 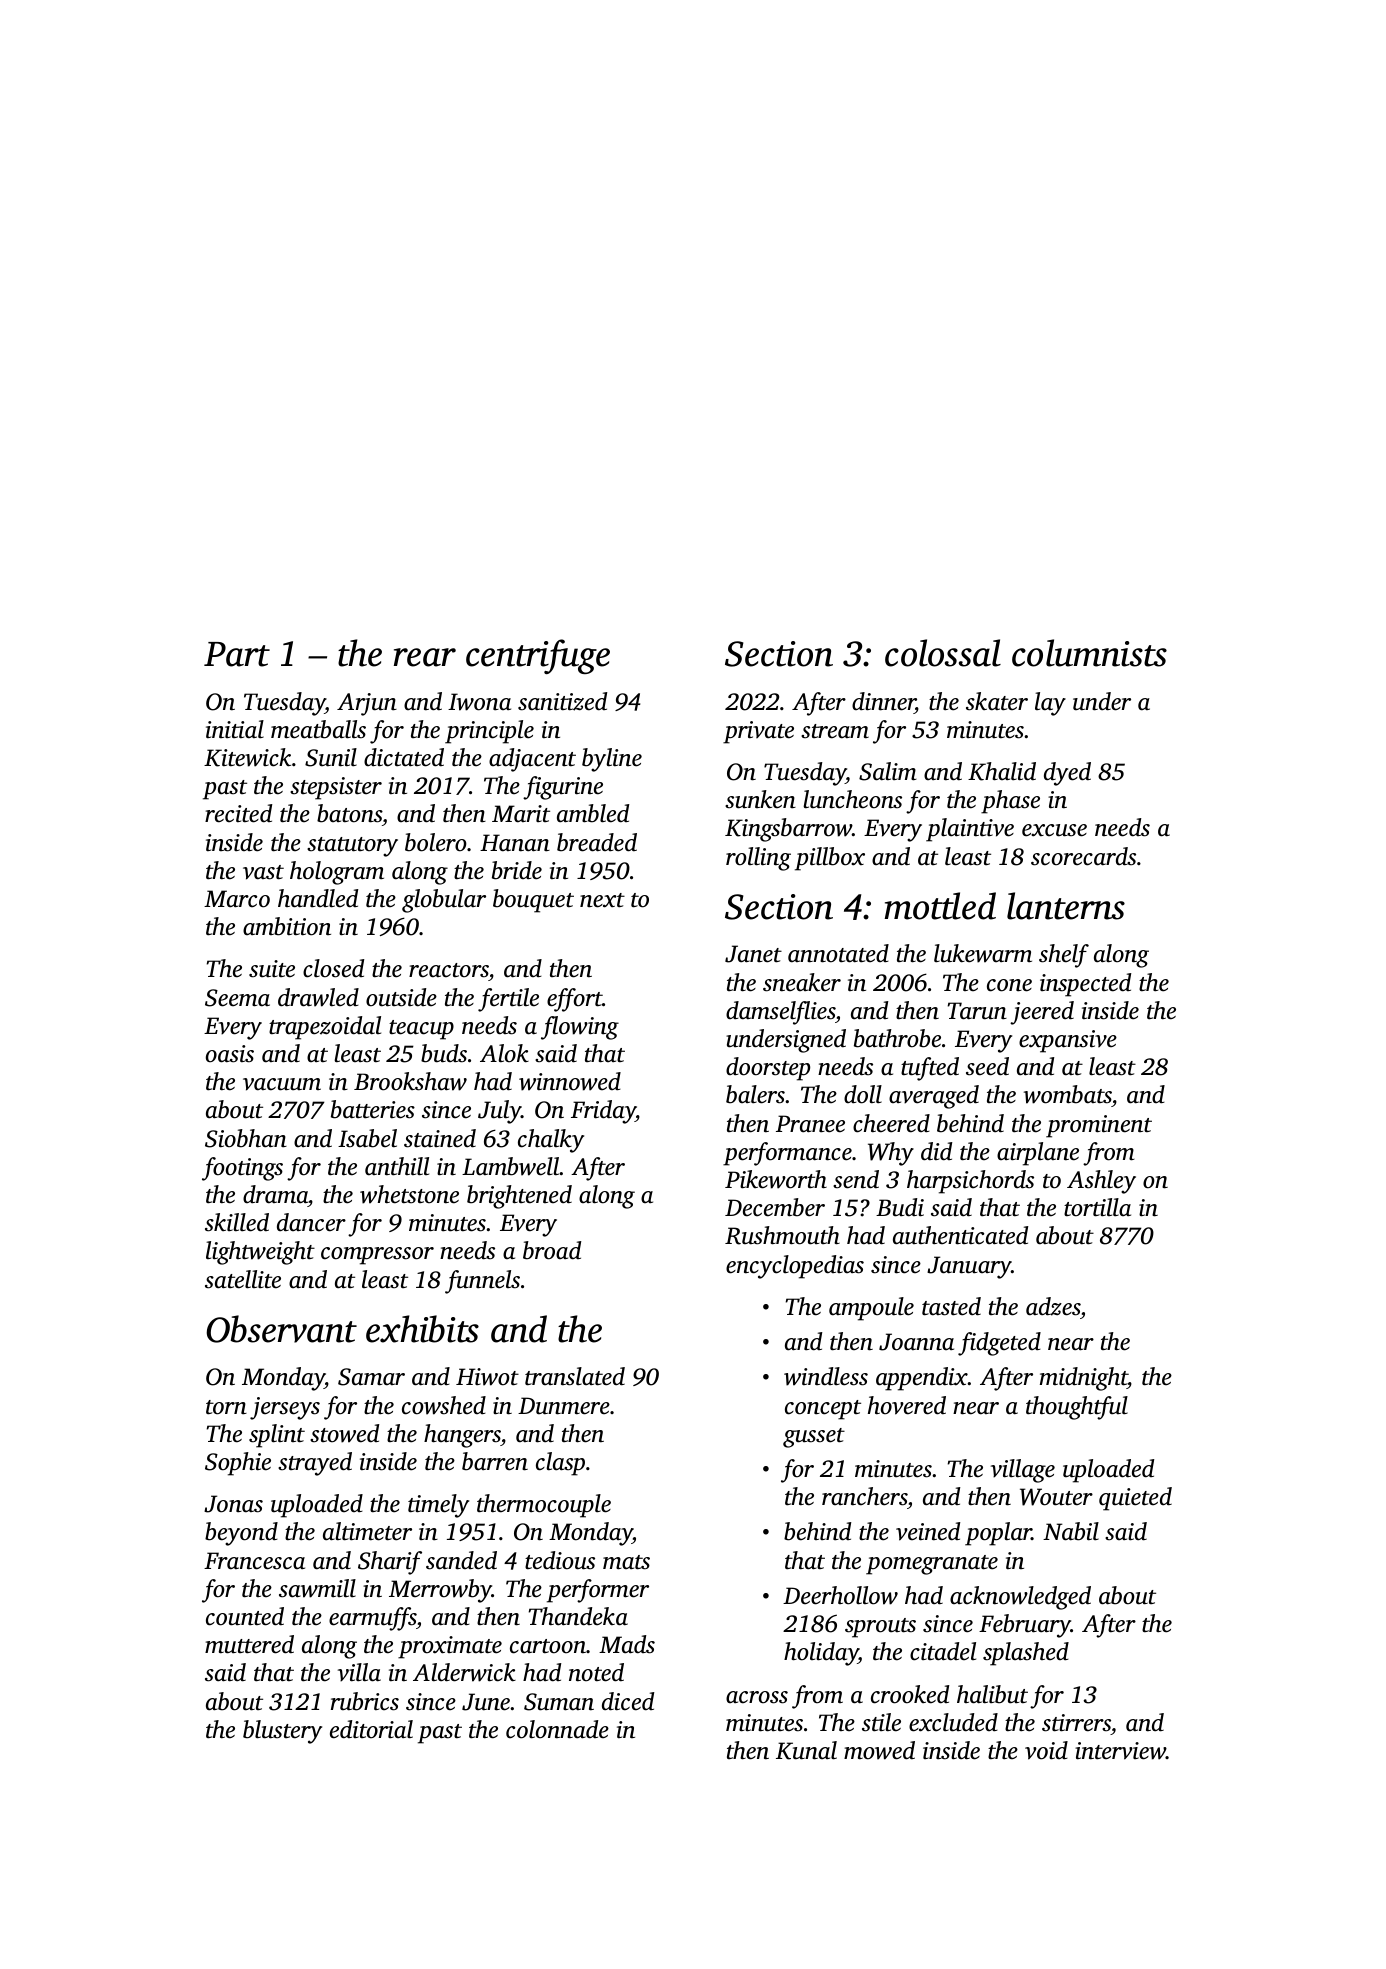 I want to click on blustery, so click(x=282, y=1732).
